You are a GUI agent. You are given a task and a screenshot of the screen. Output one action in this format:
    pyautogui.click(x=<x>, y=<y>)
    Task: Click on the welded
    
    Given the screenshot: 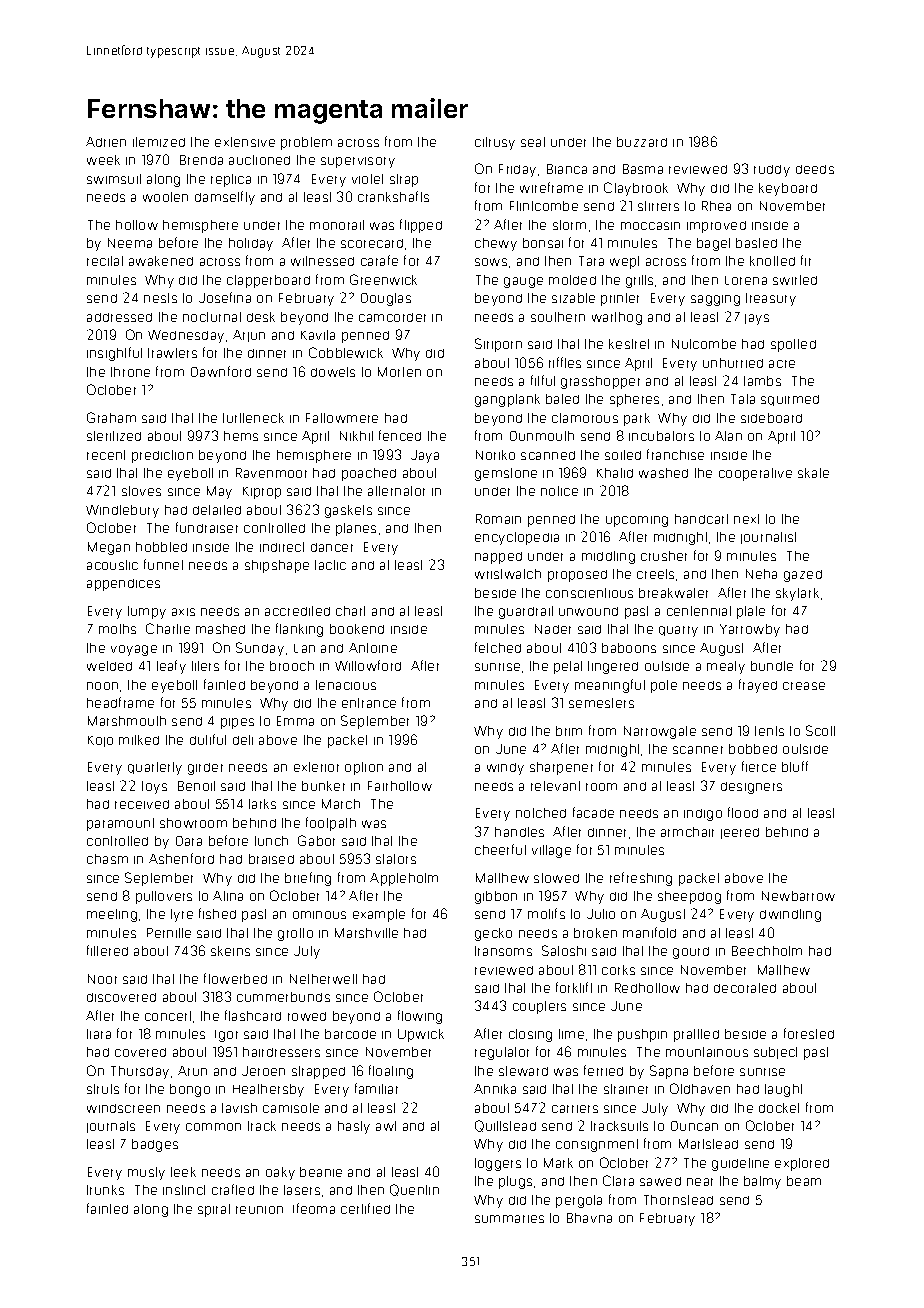 What is the action you would take?
    pyautogui.click(x=109, y=666)
